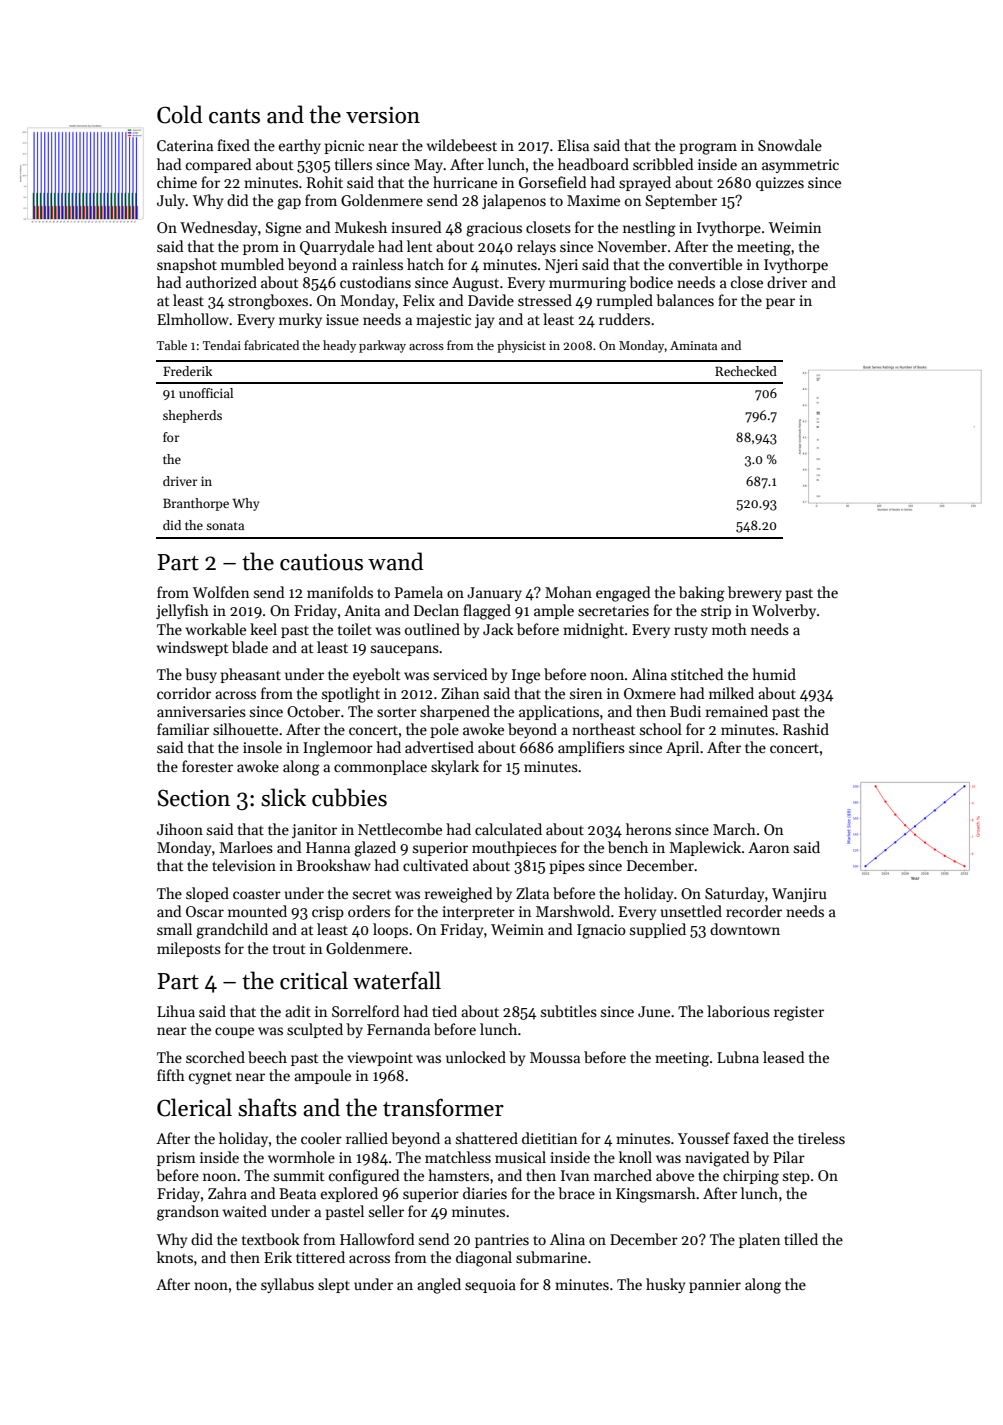 The width and height of the document is (1003, 1425). Describe the element at coordinates (455, 767) in the document. I see `skylark` at that location.
